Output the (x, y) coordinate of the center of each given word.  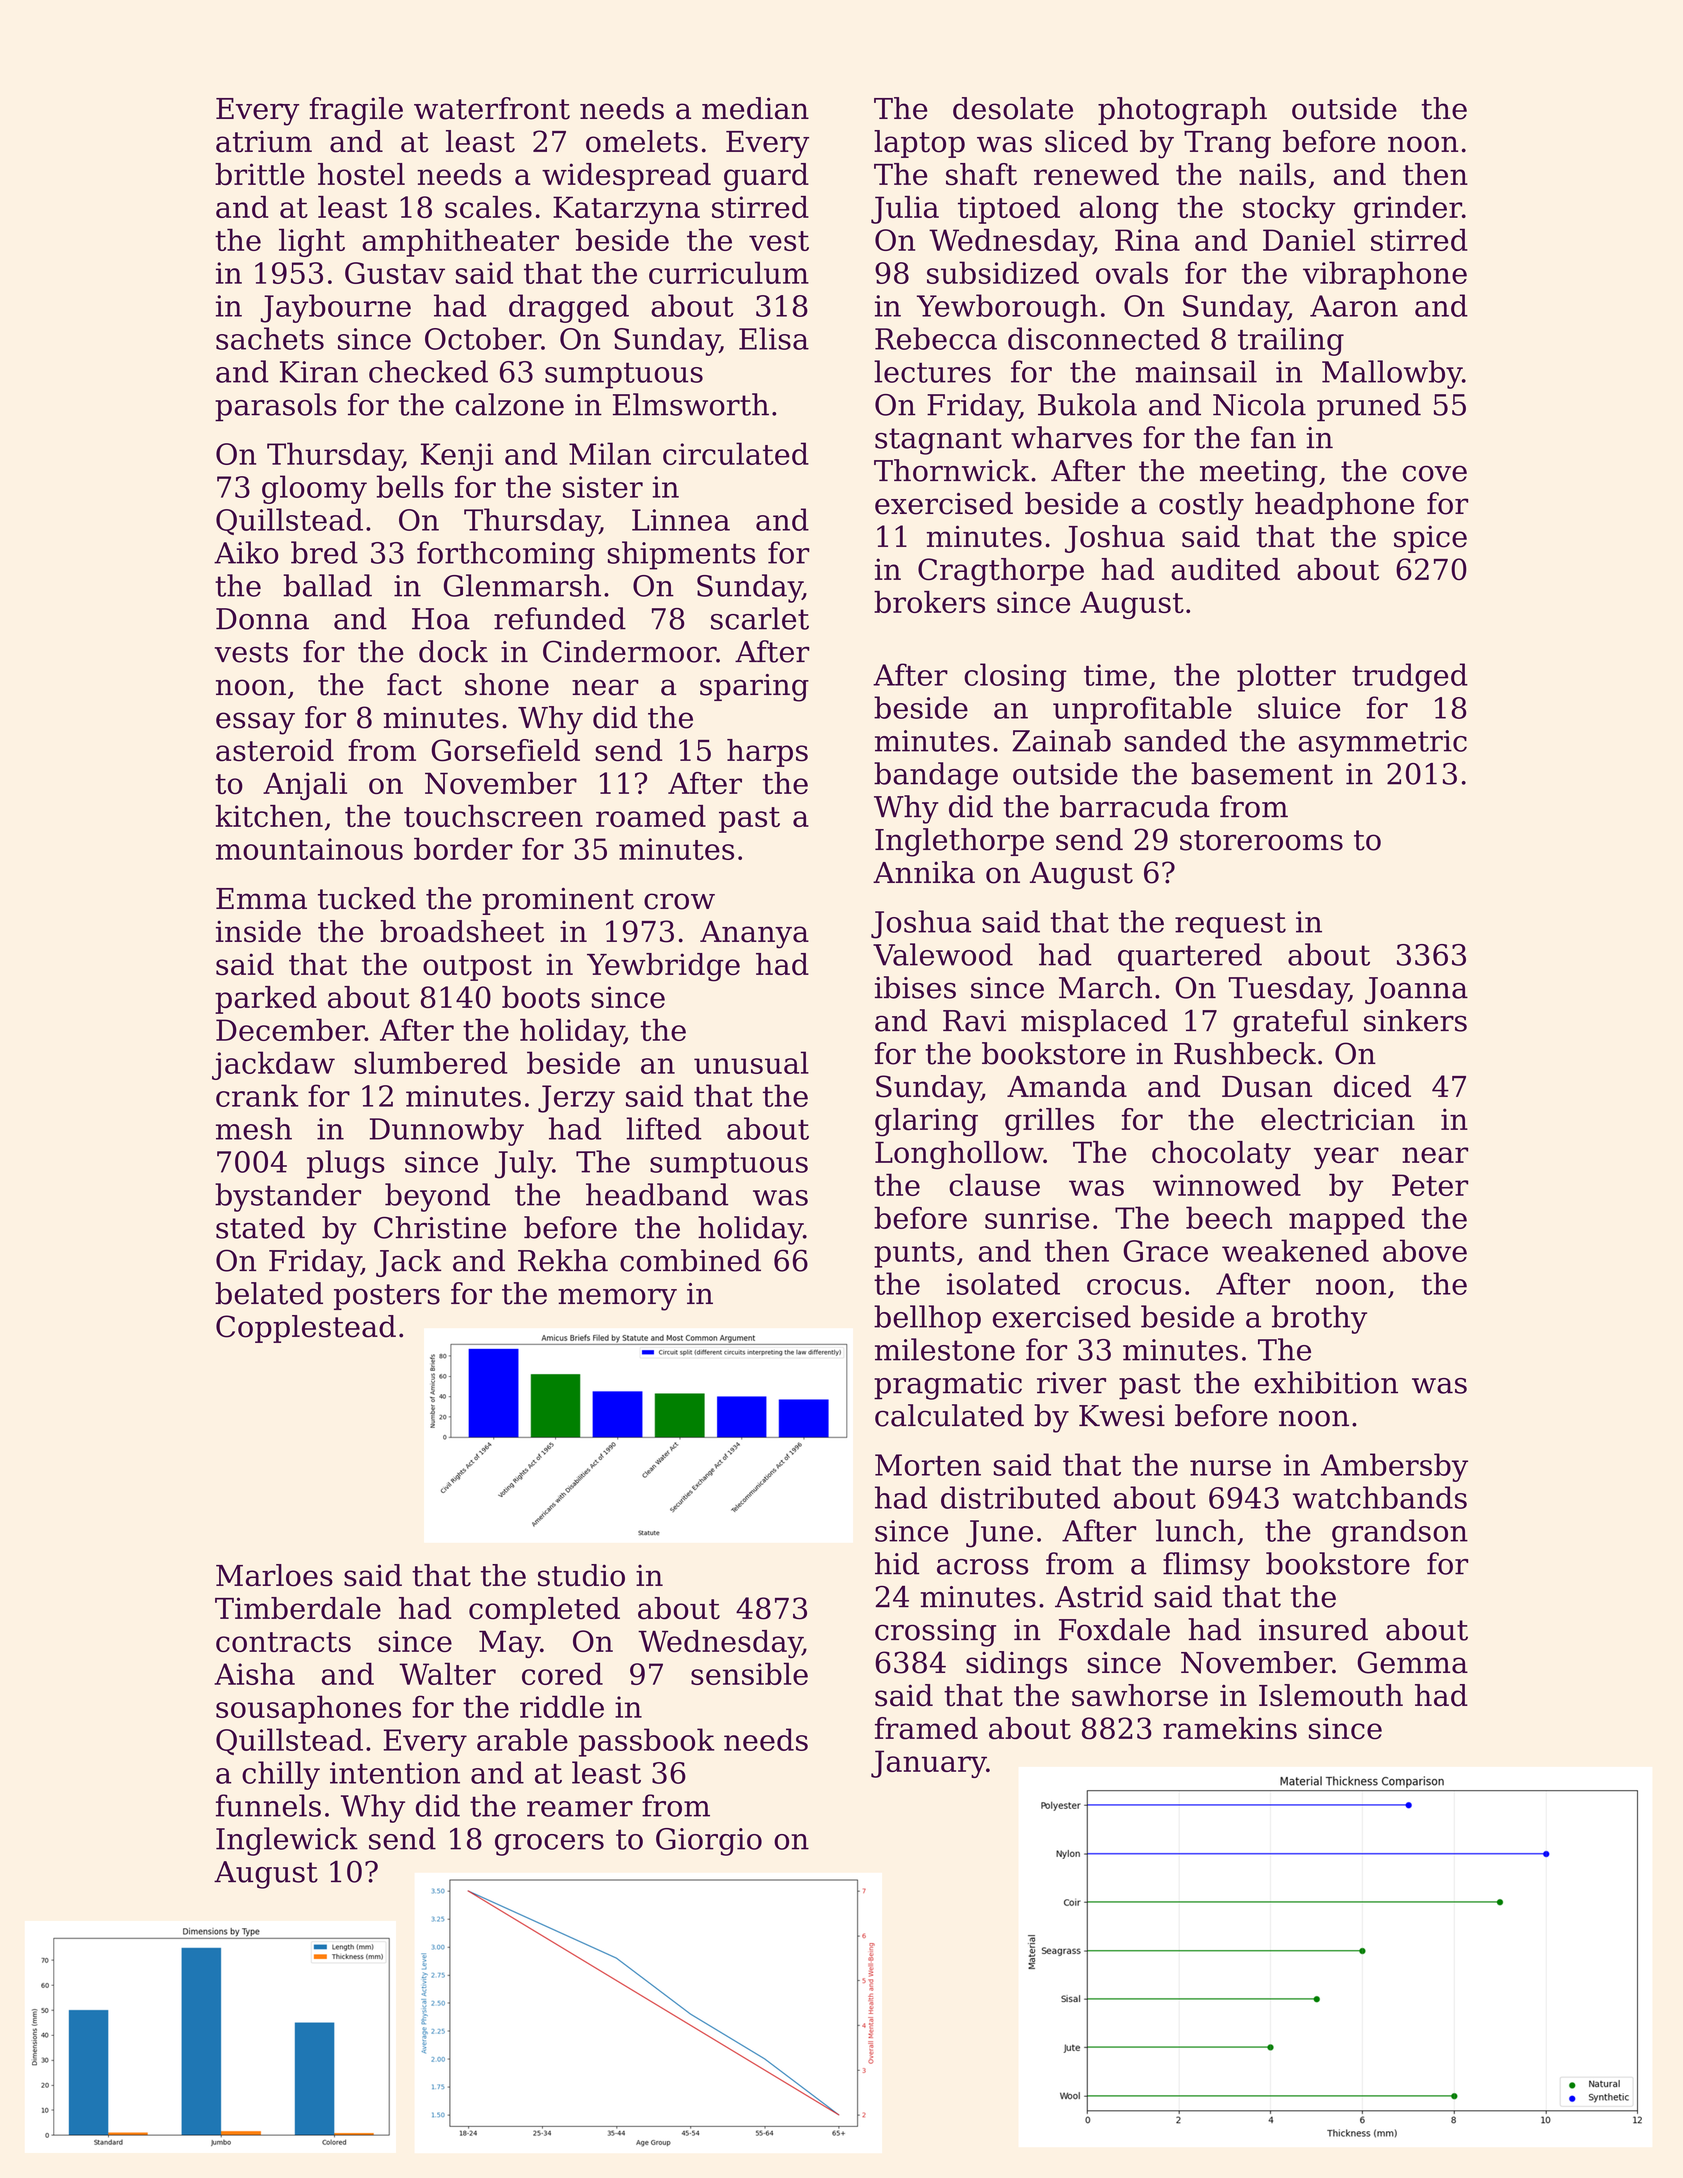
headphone (1334, 506)
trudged (1410, 677)
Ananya (754, 935)
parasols (276, 407)
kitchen (269, 816)
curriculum (729, 272)
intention (395, 1773)
